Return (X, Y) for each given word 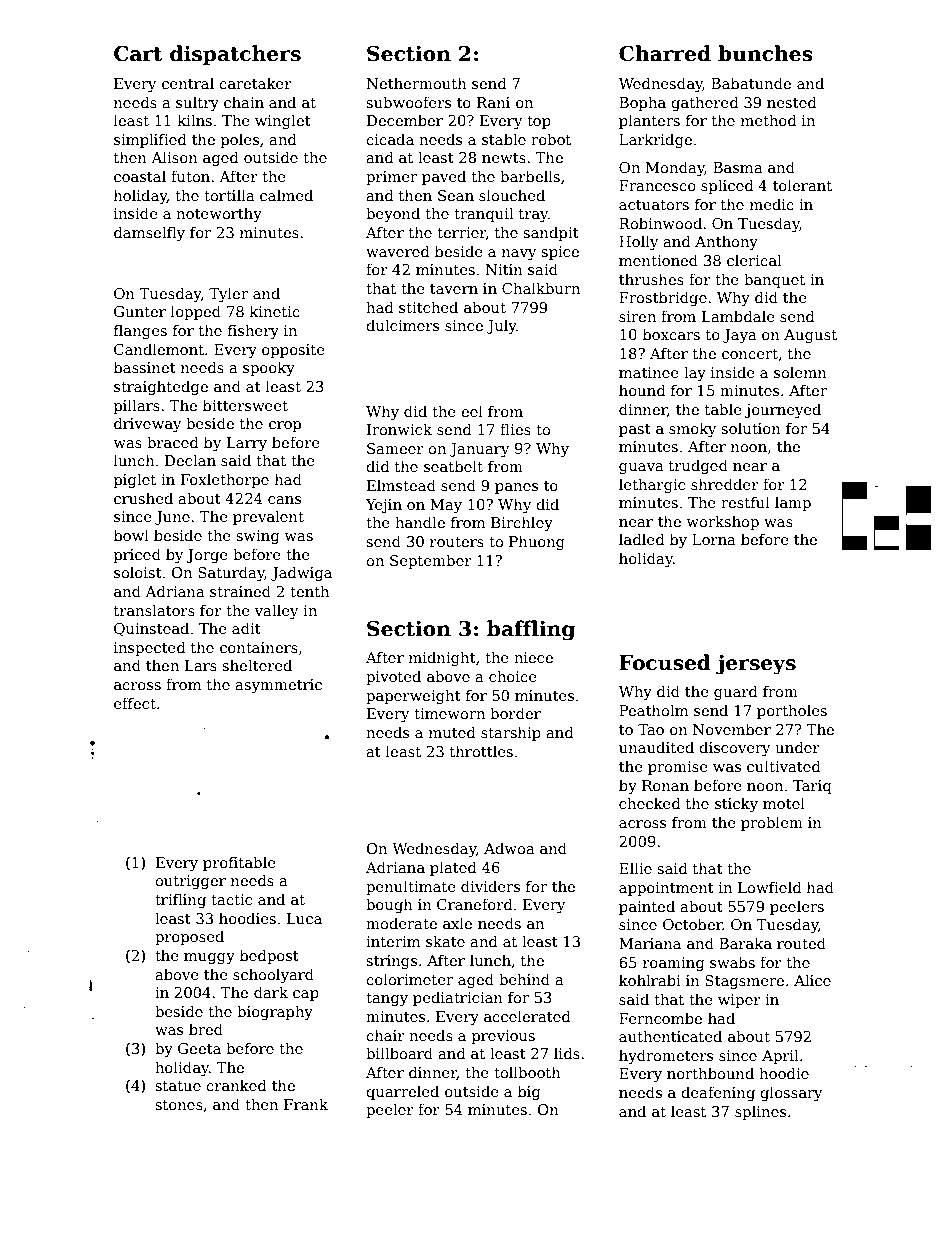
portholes (792, 711)
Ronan (665, 785)
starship (511, 733)
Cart (138, 54)
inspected (150, 648)
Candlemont (159, 349)
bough (389, 905)
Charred (665, 53)
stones (179, 1105)
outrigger (190, 882)
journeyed (783, 410)
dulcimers (402, 325)
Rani (493, 102)
